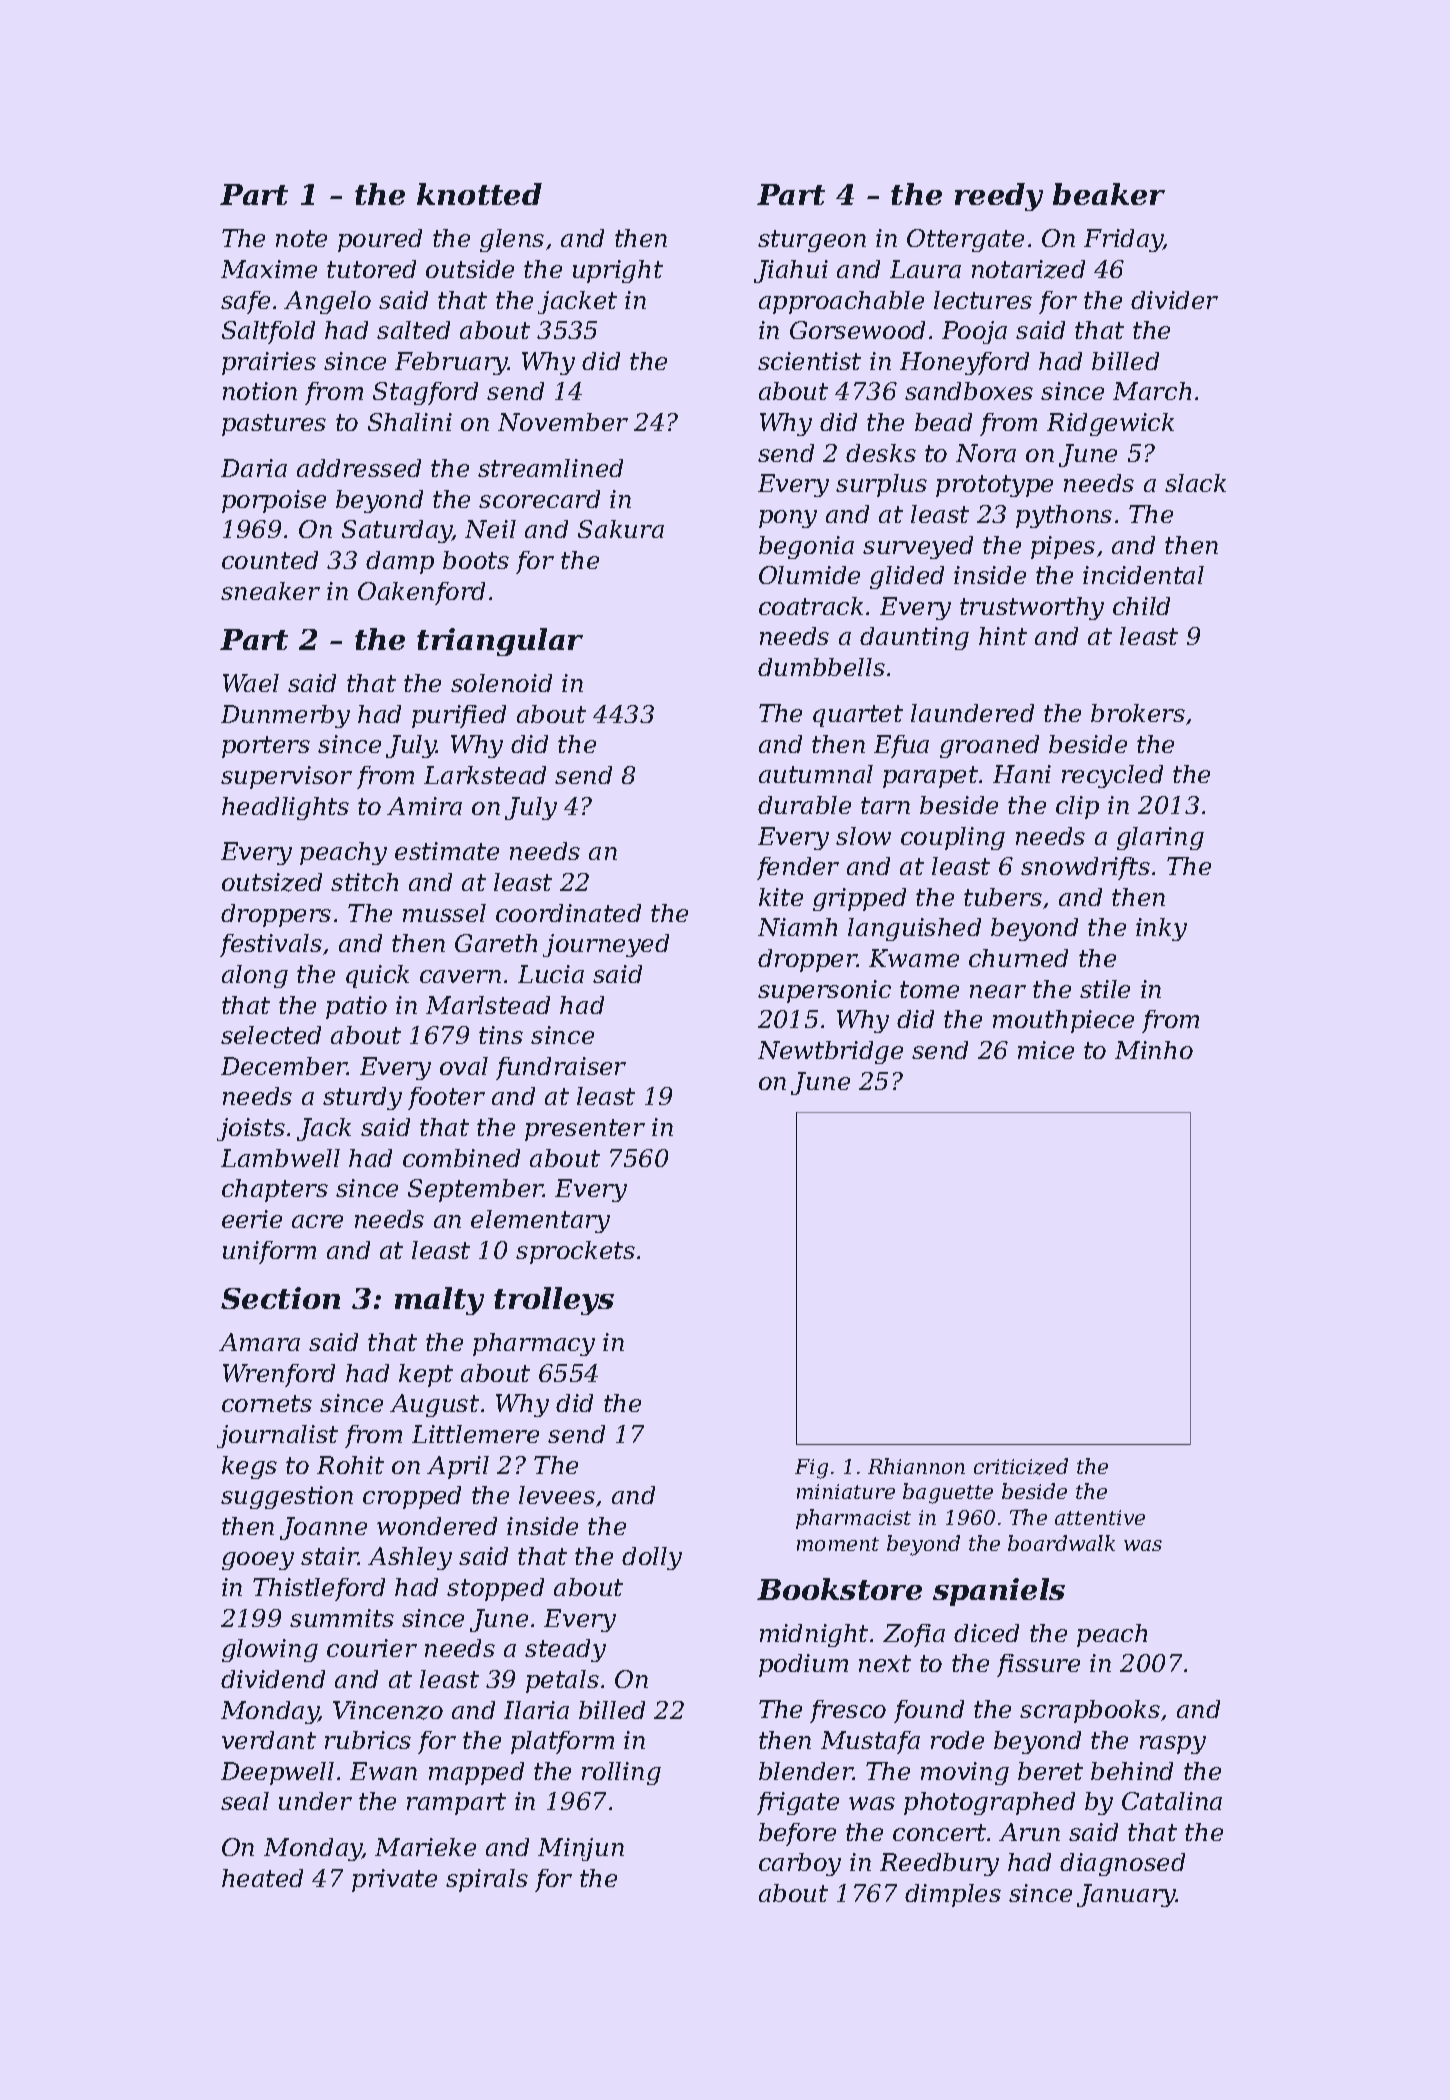  What do you see at coordinates (479, 194) in the page?
I see `knotted` at bounding box center [479, 194].
